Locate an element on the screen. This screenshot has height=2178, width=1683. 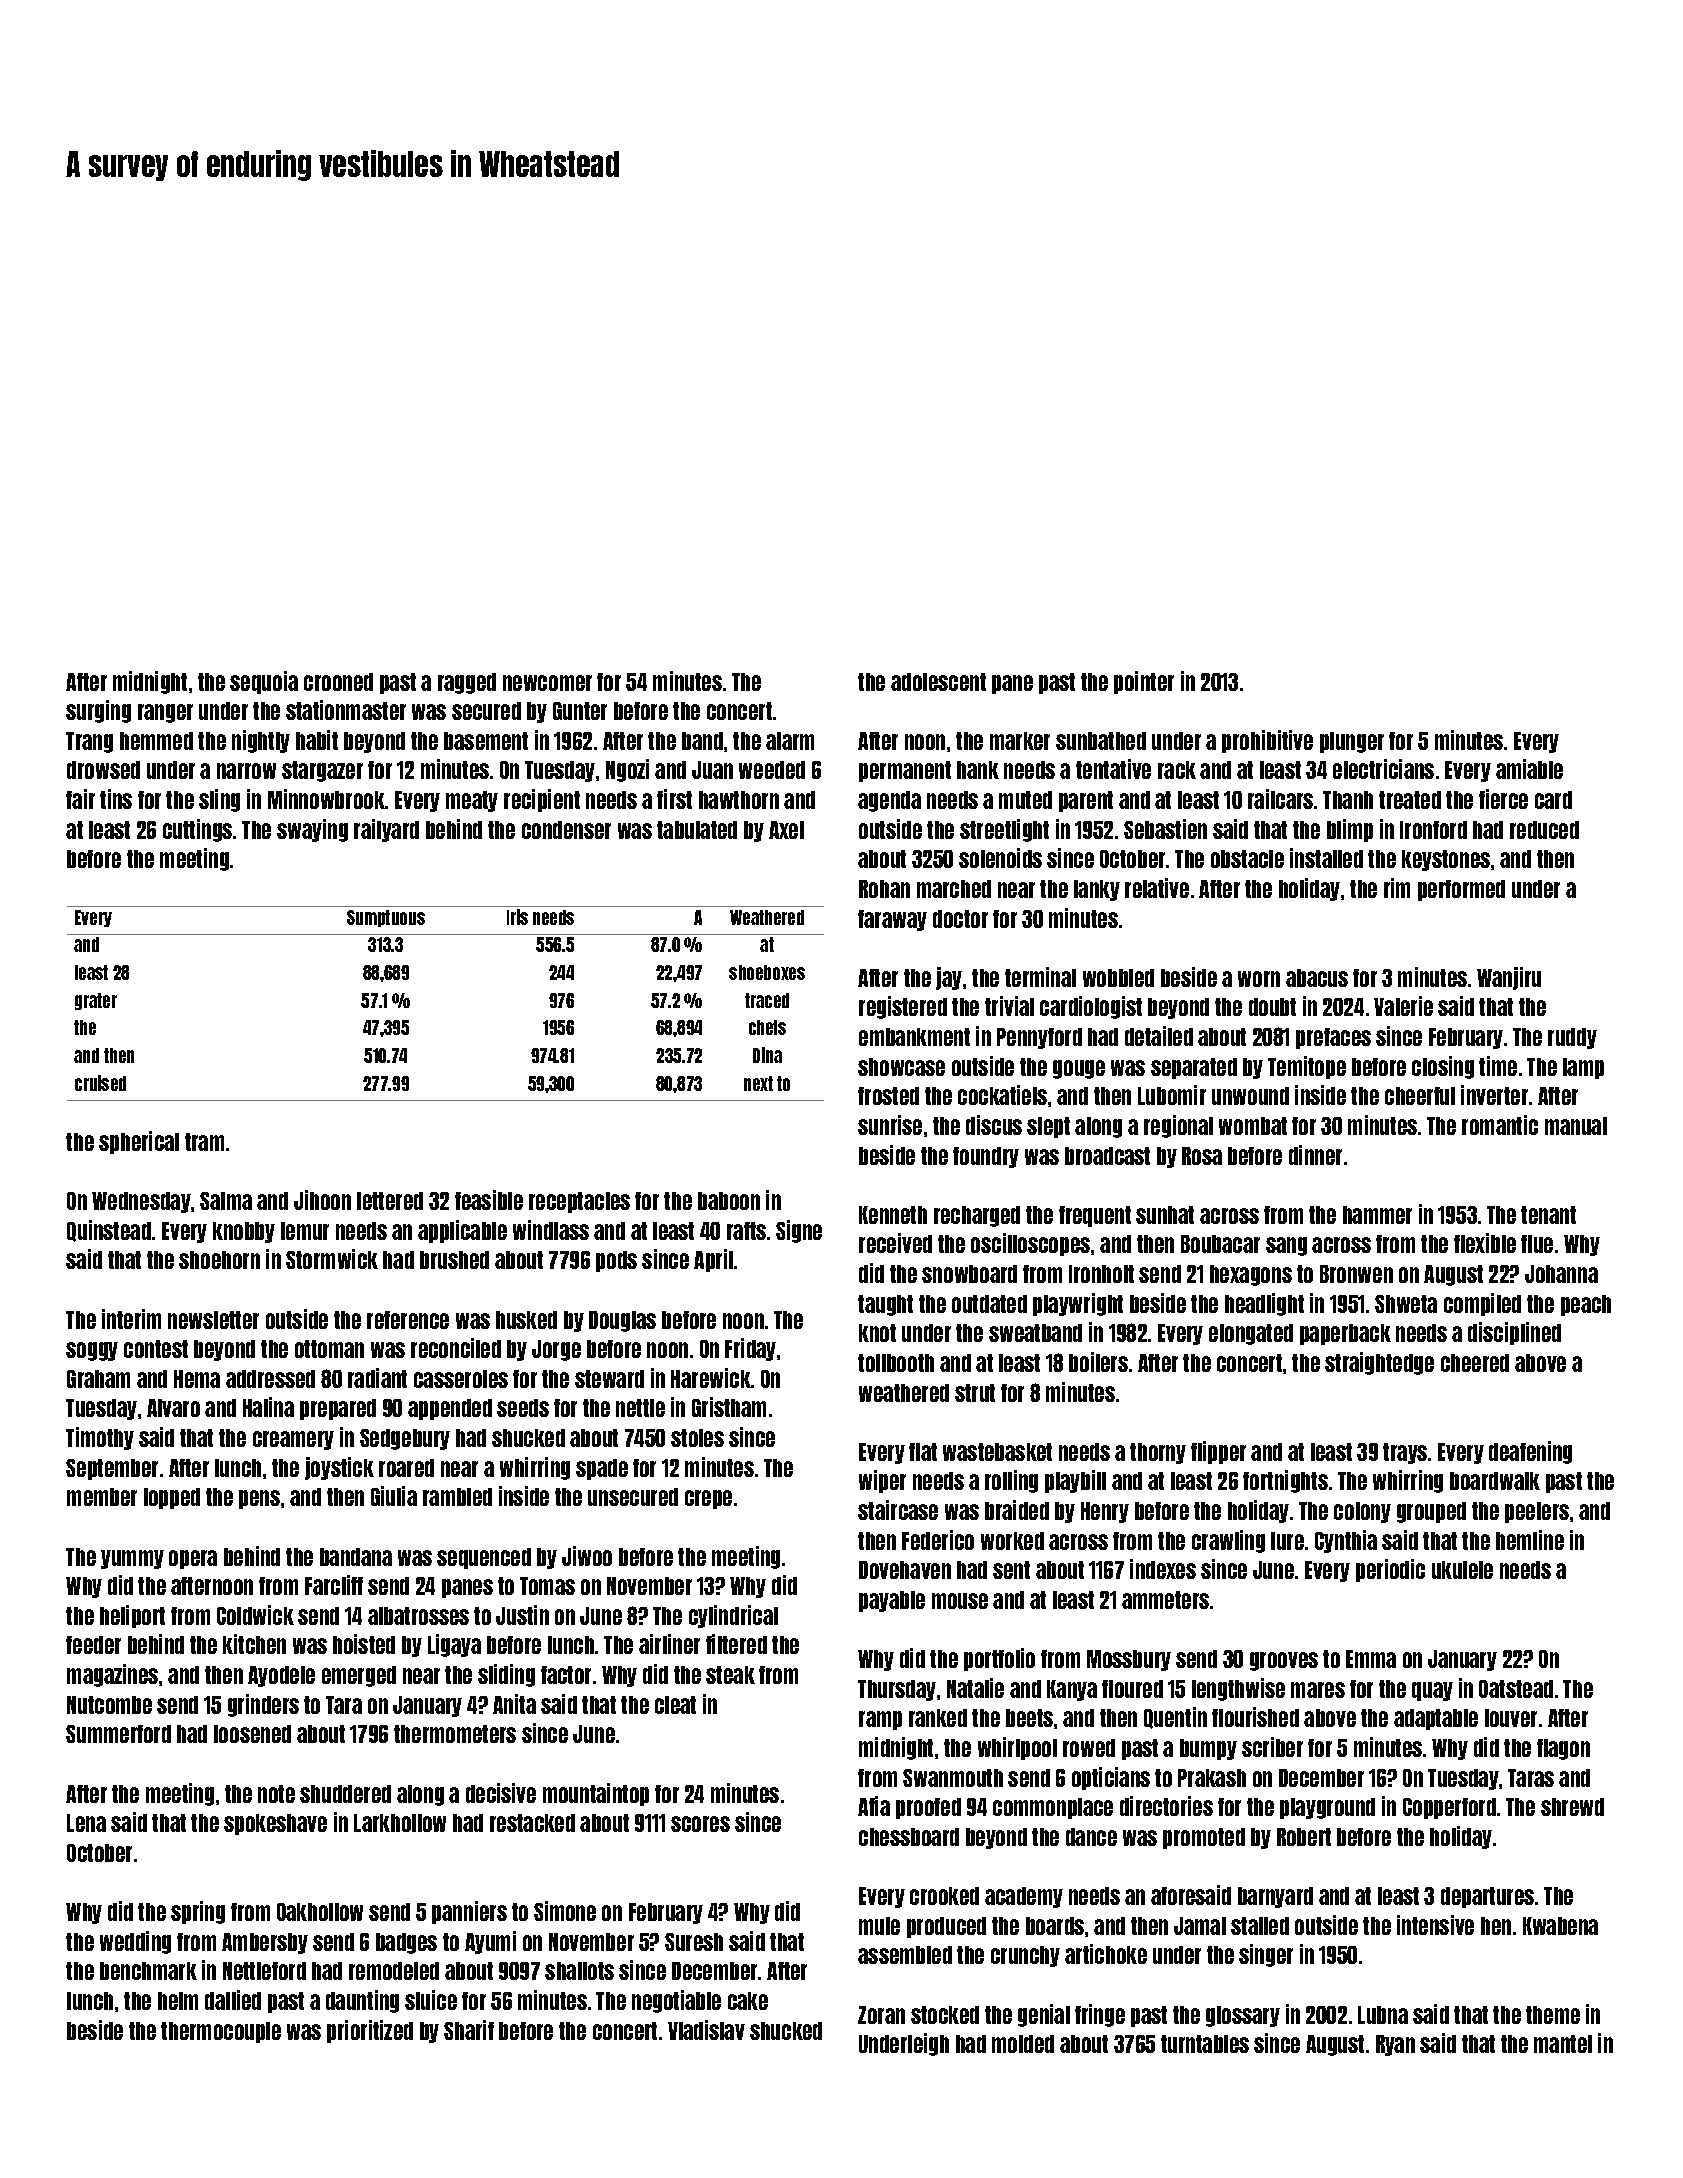
pointer is located at coordinates (1144, 682).
